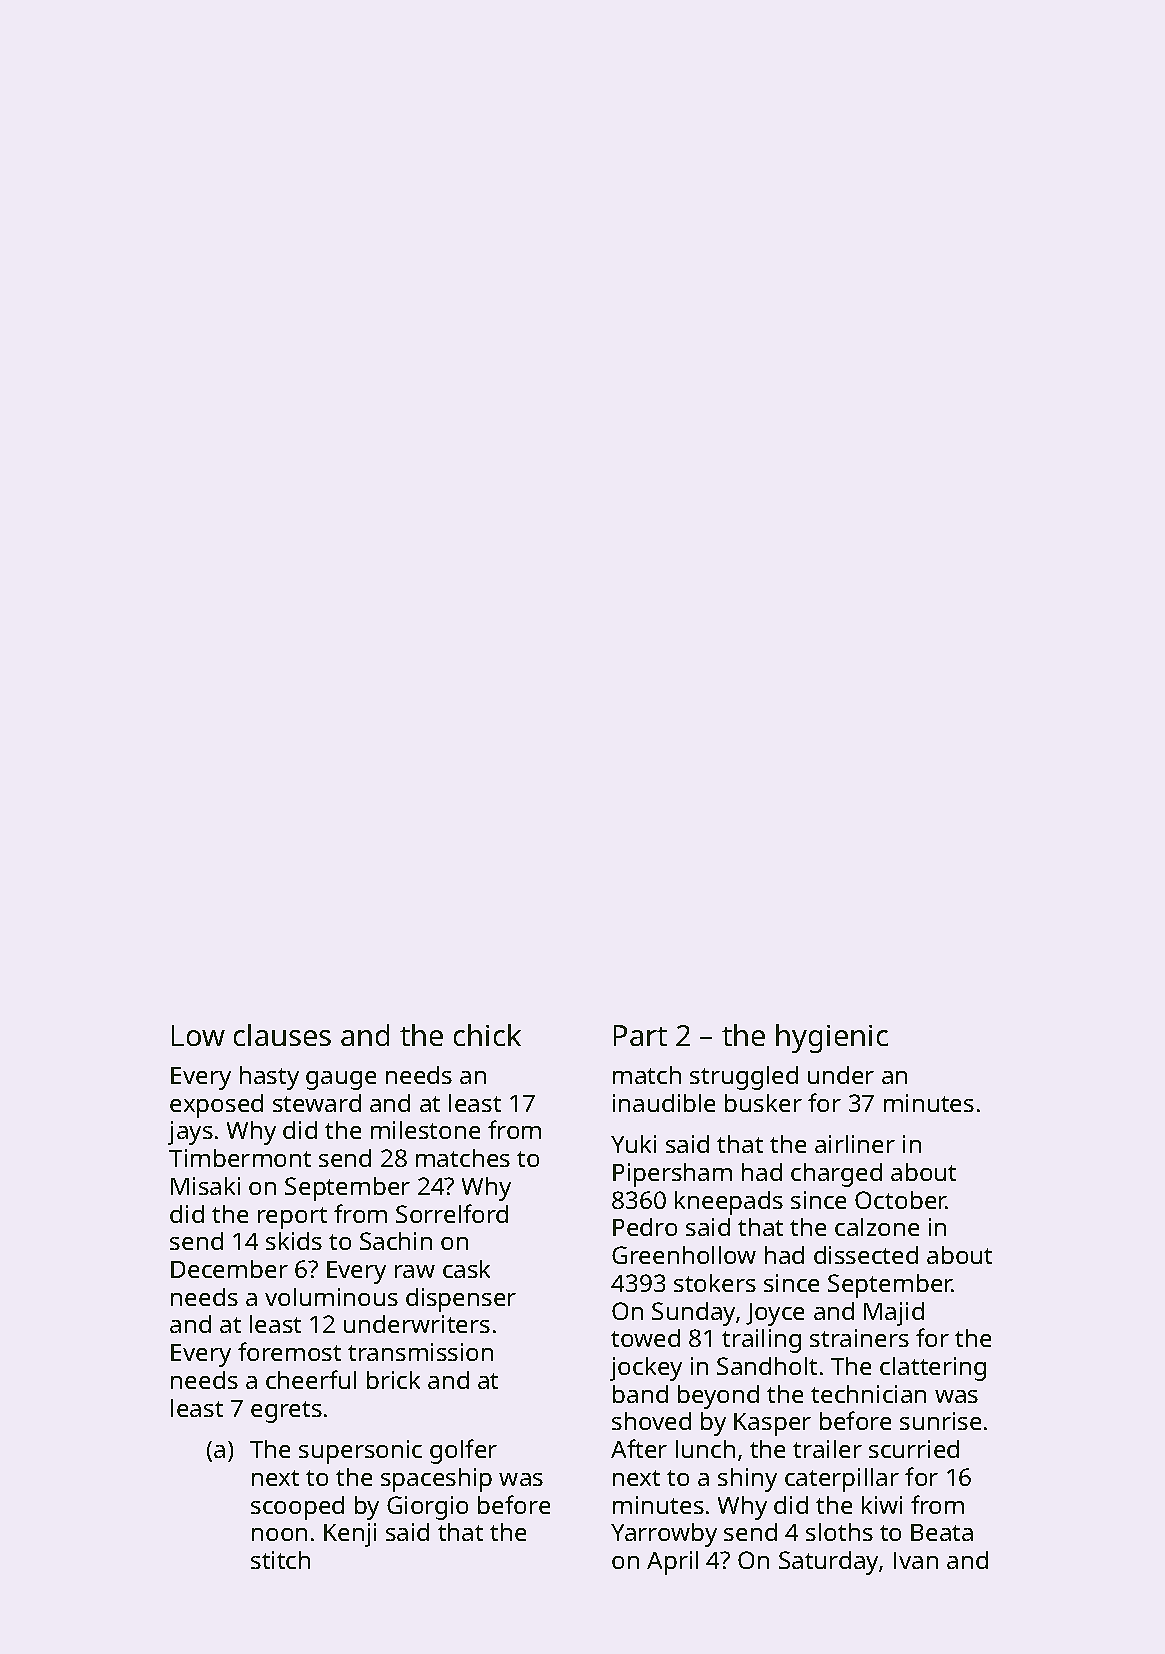 This screenshot has width=1165, height=1654. What do you see at coordinates (894, 1314) in the screenshot?
I see `Majid` at bounding box center [894, 1314].
